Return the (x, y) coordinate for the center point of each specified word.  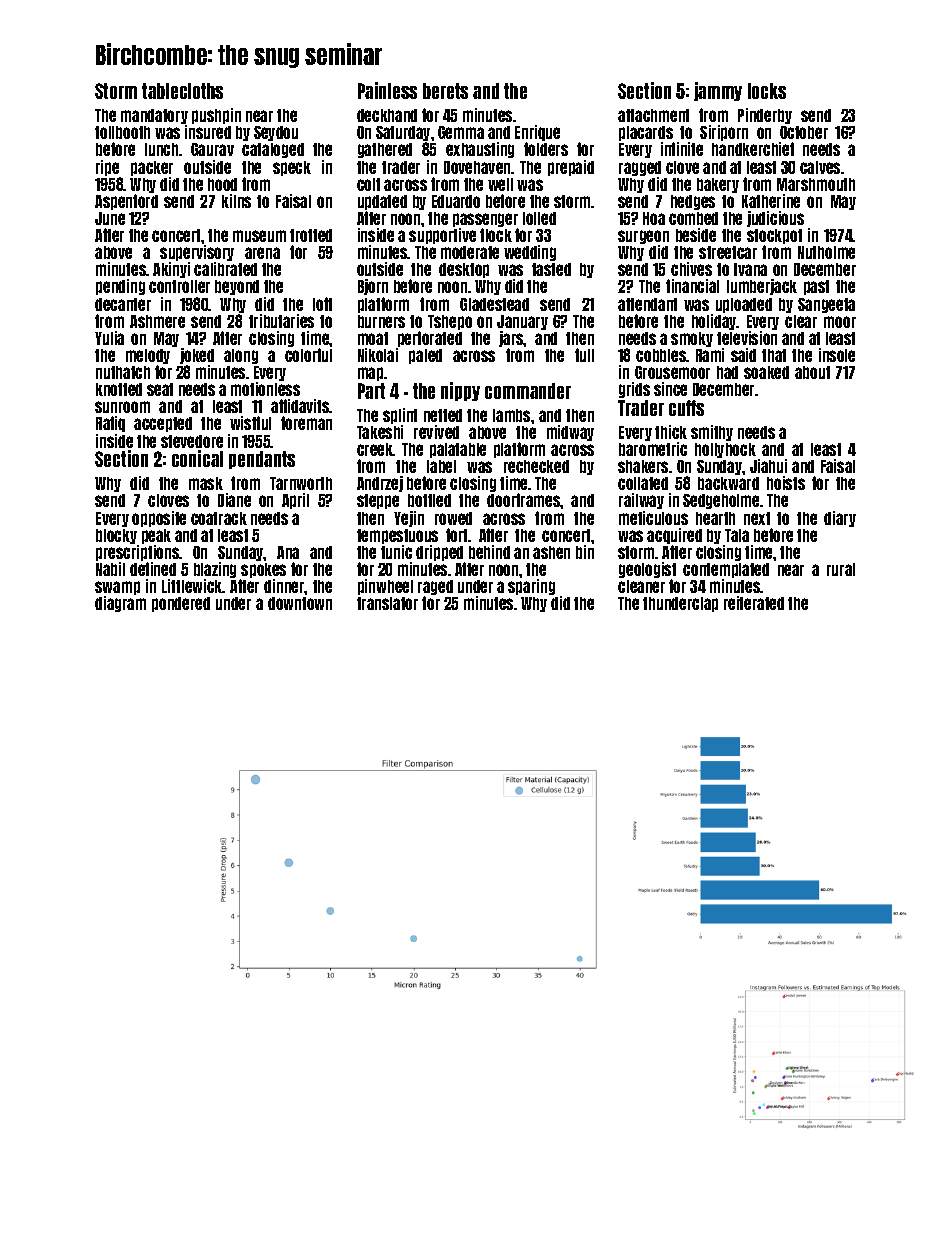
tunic (396, 552)
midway (570, 433)
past (816, 287)
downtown (300, 603)
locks (767, 91)
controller (179, 286)
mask (206, 483)
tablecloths (182, 91)
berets (445, 91)
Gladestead (494, 304)
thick (671, 432)
